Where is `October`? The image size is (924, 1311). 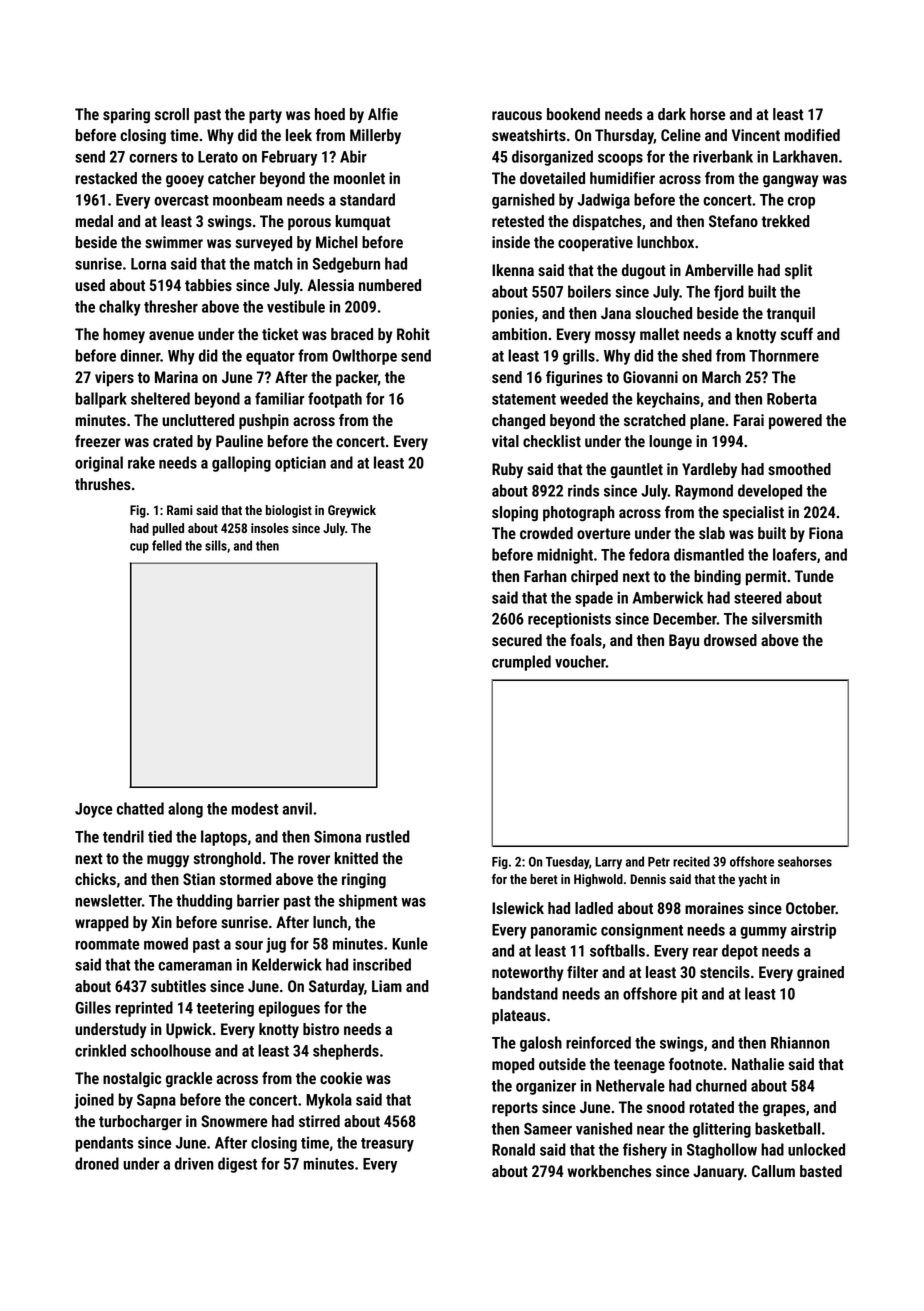
October is located at coordinates (811, 908).
